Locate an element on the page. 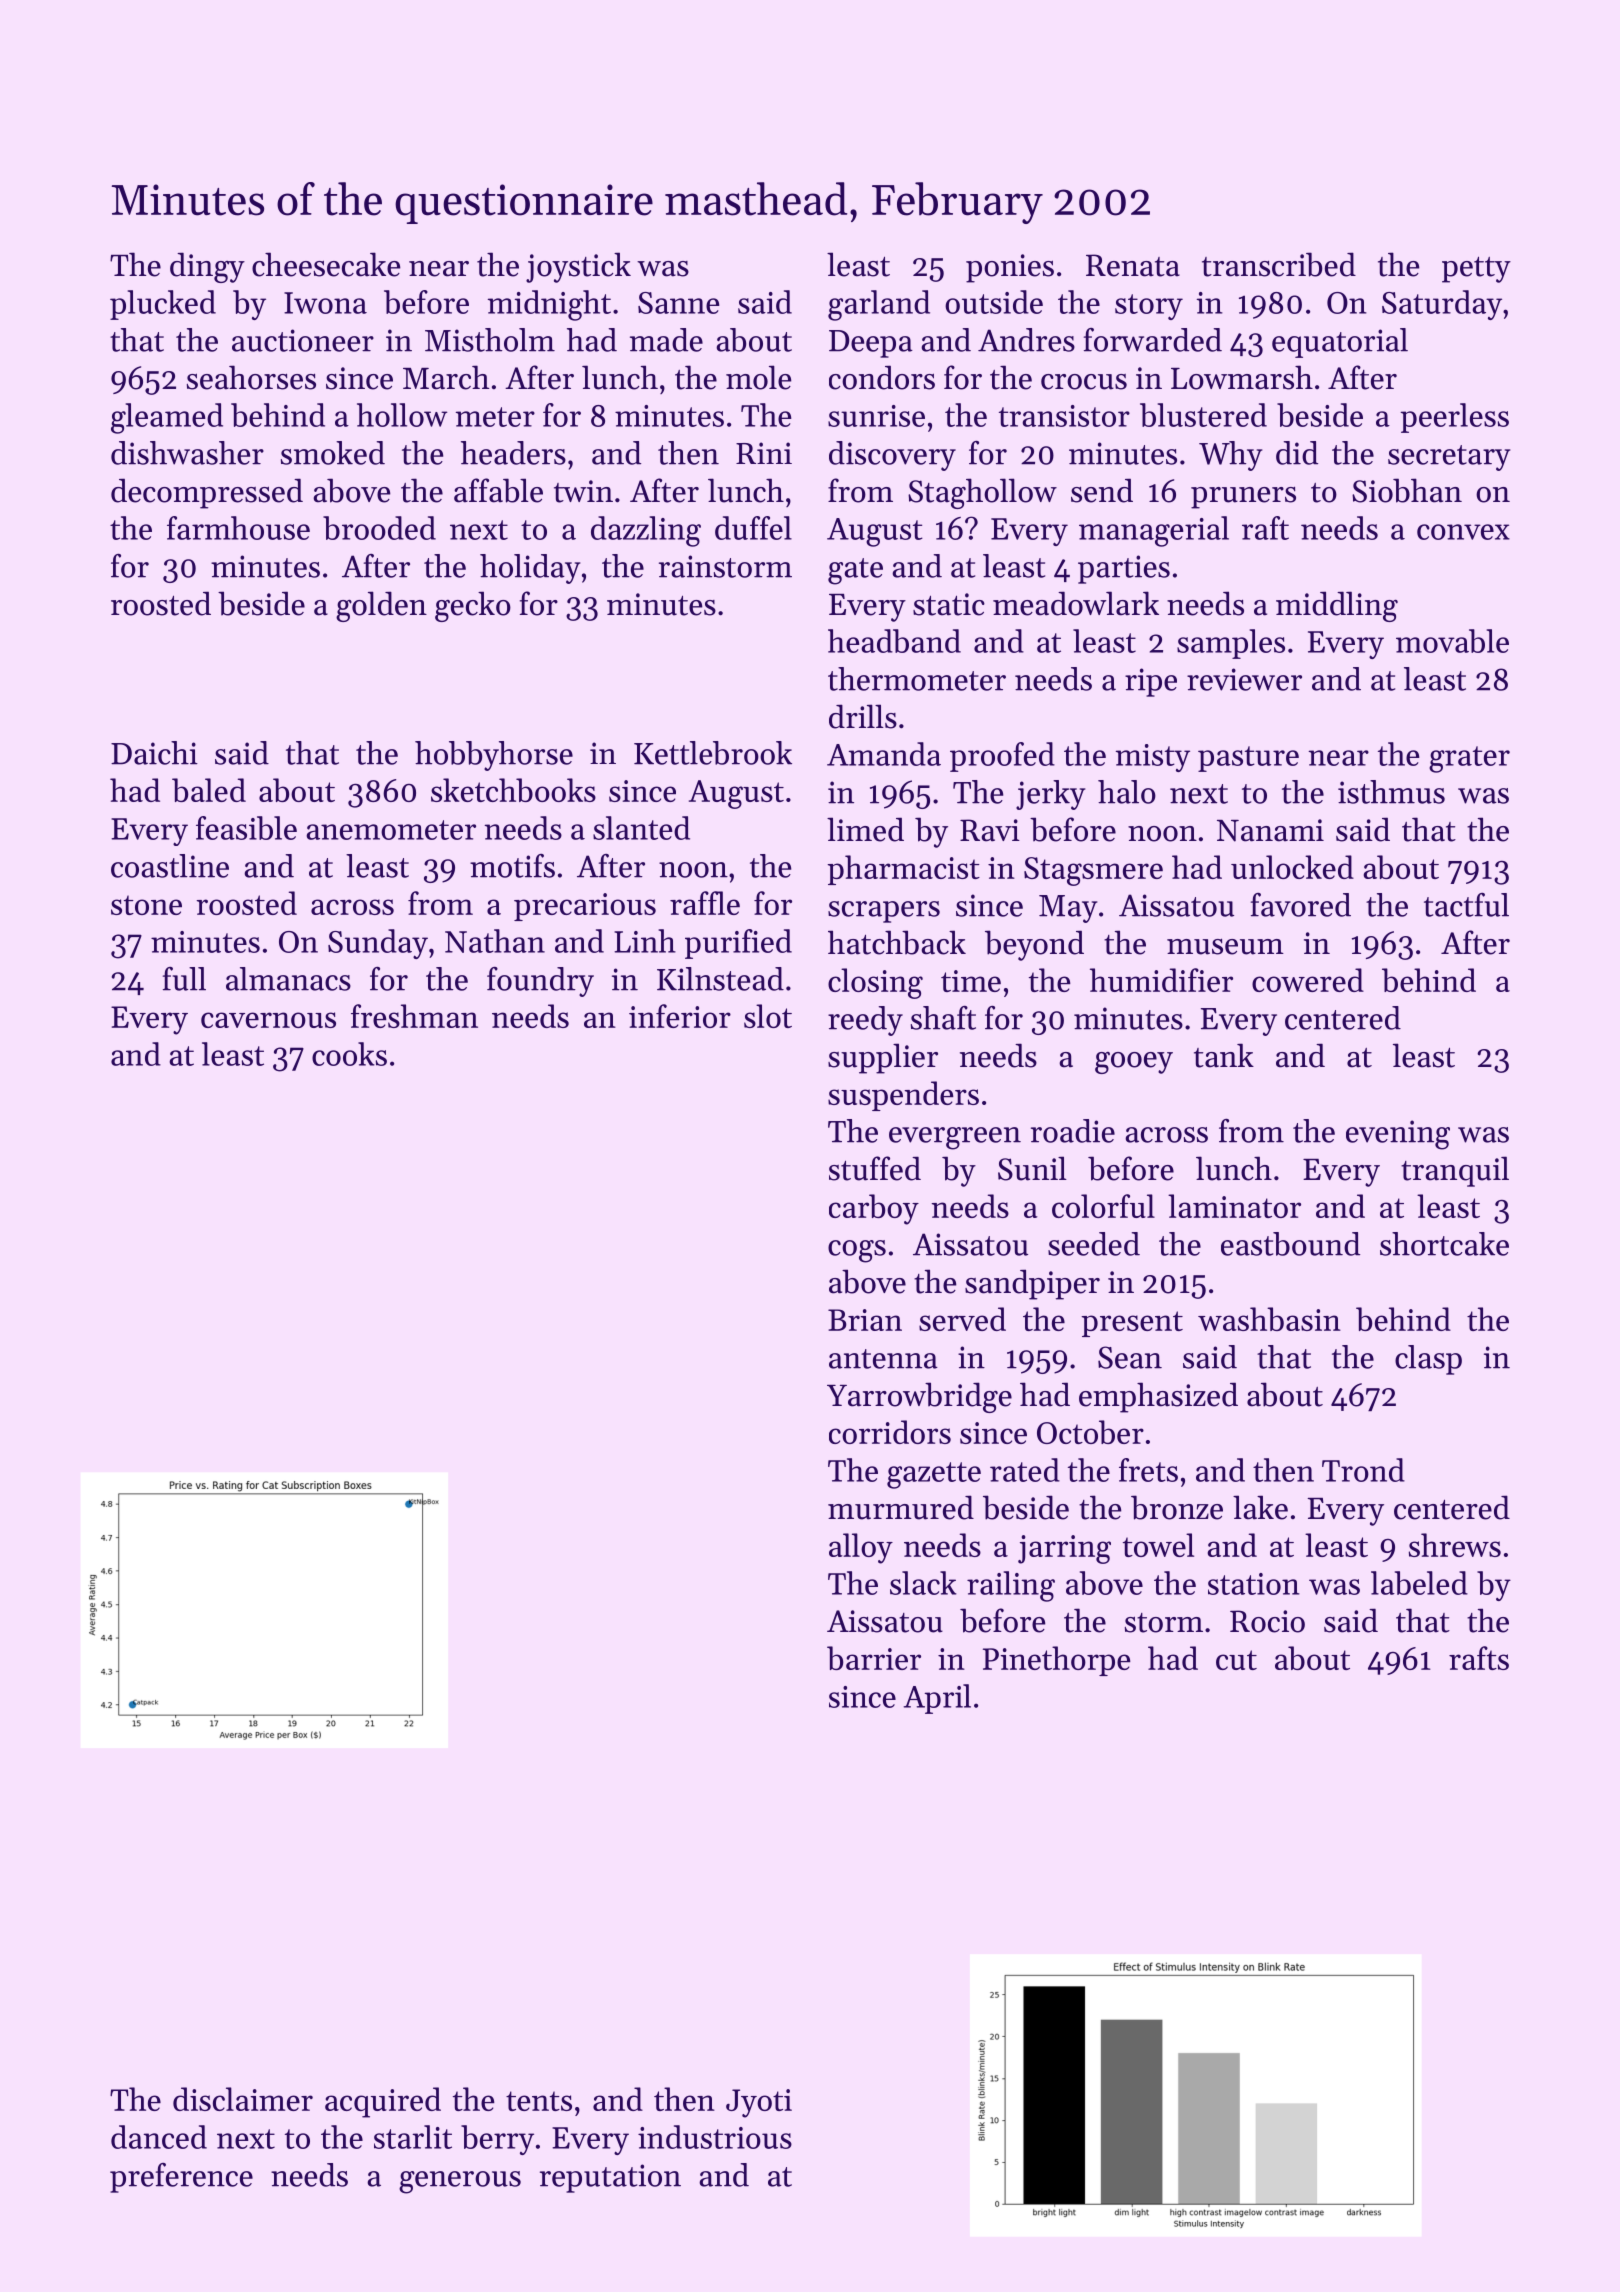 The height and width of the image is (2292, 1620). cheesecake is located at coordinates (326, 264).
